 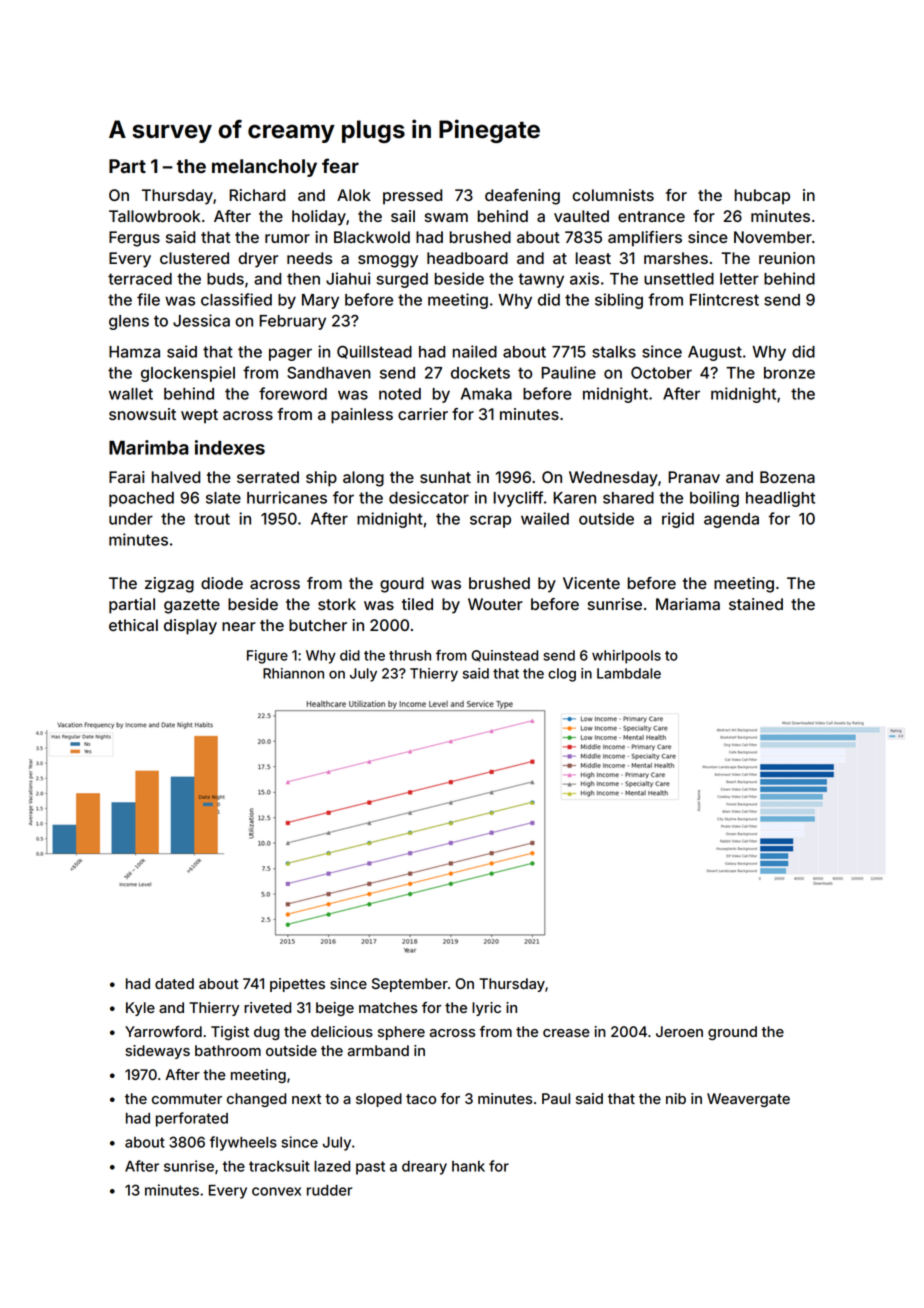 What do you see at coordinates (446, 217) in the image?
I see `swam` at bounding box center [446, 217].
